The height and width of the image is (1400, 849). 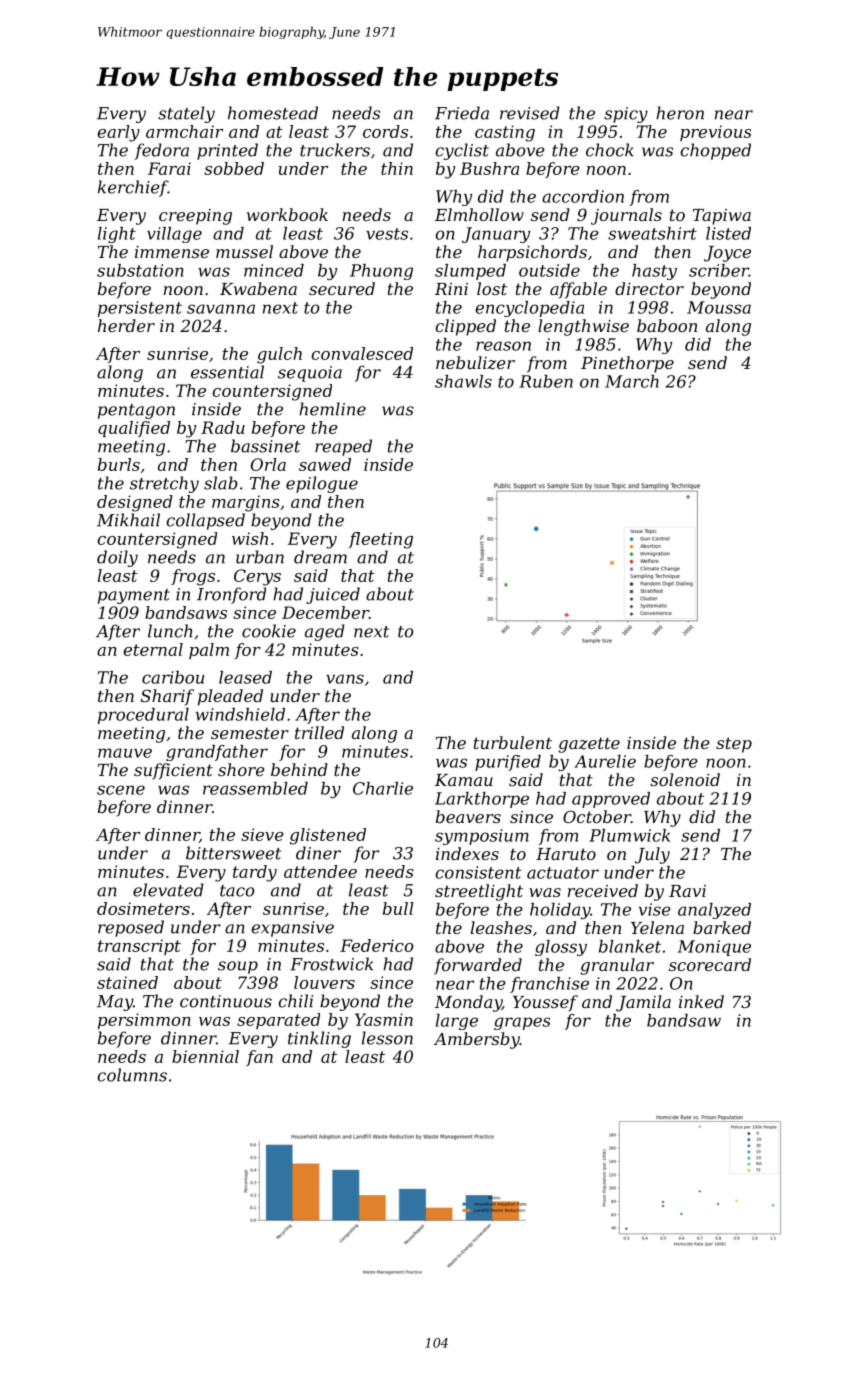 I want to click on heron, so click(x=680, y=113).
